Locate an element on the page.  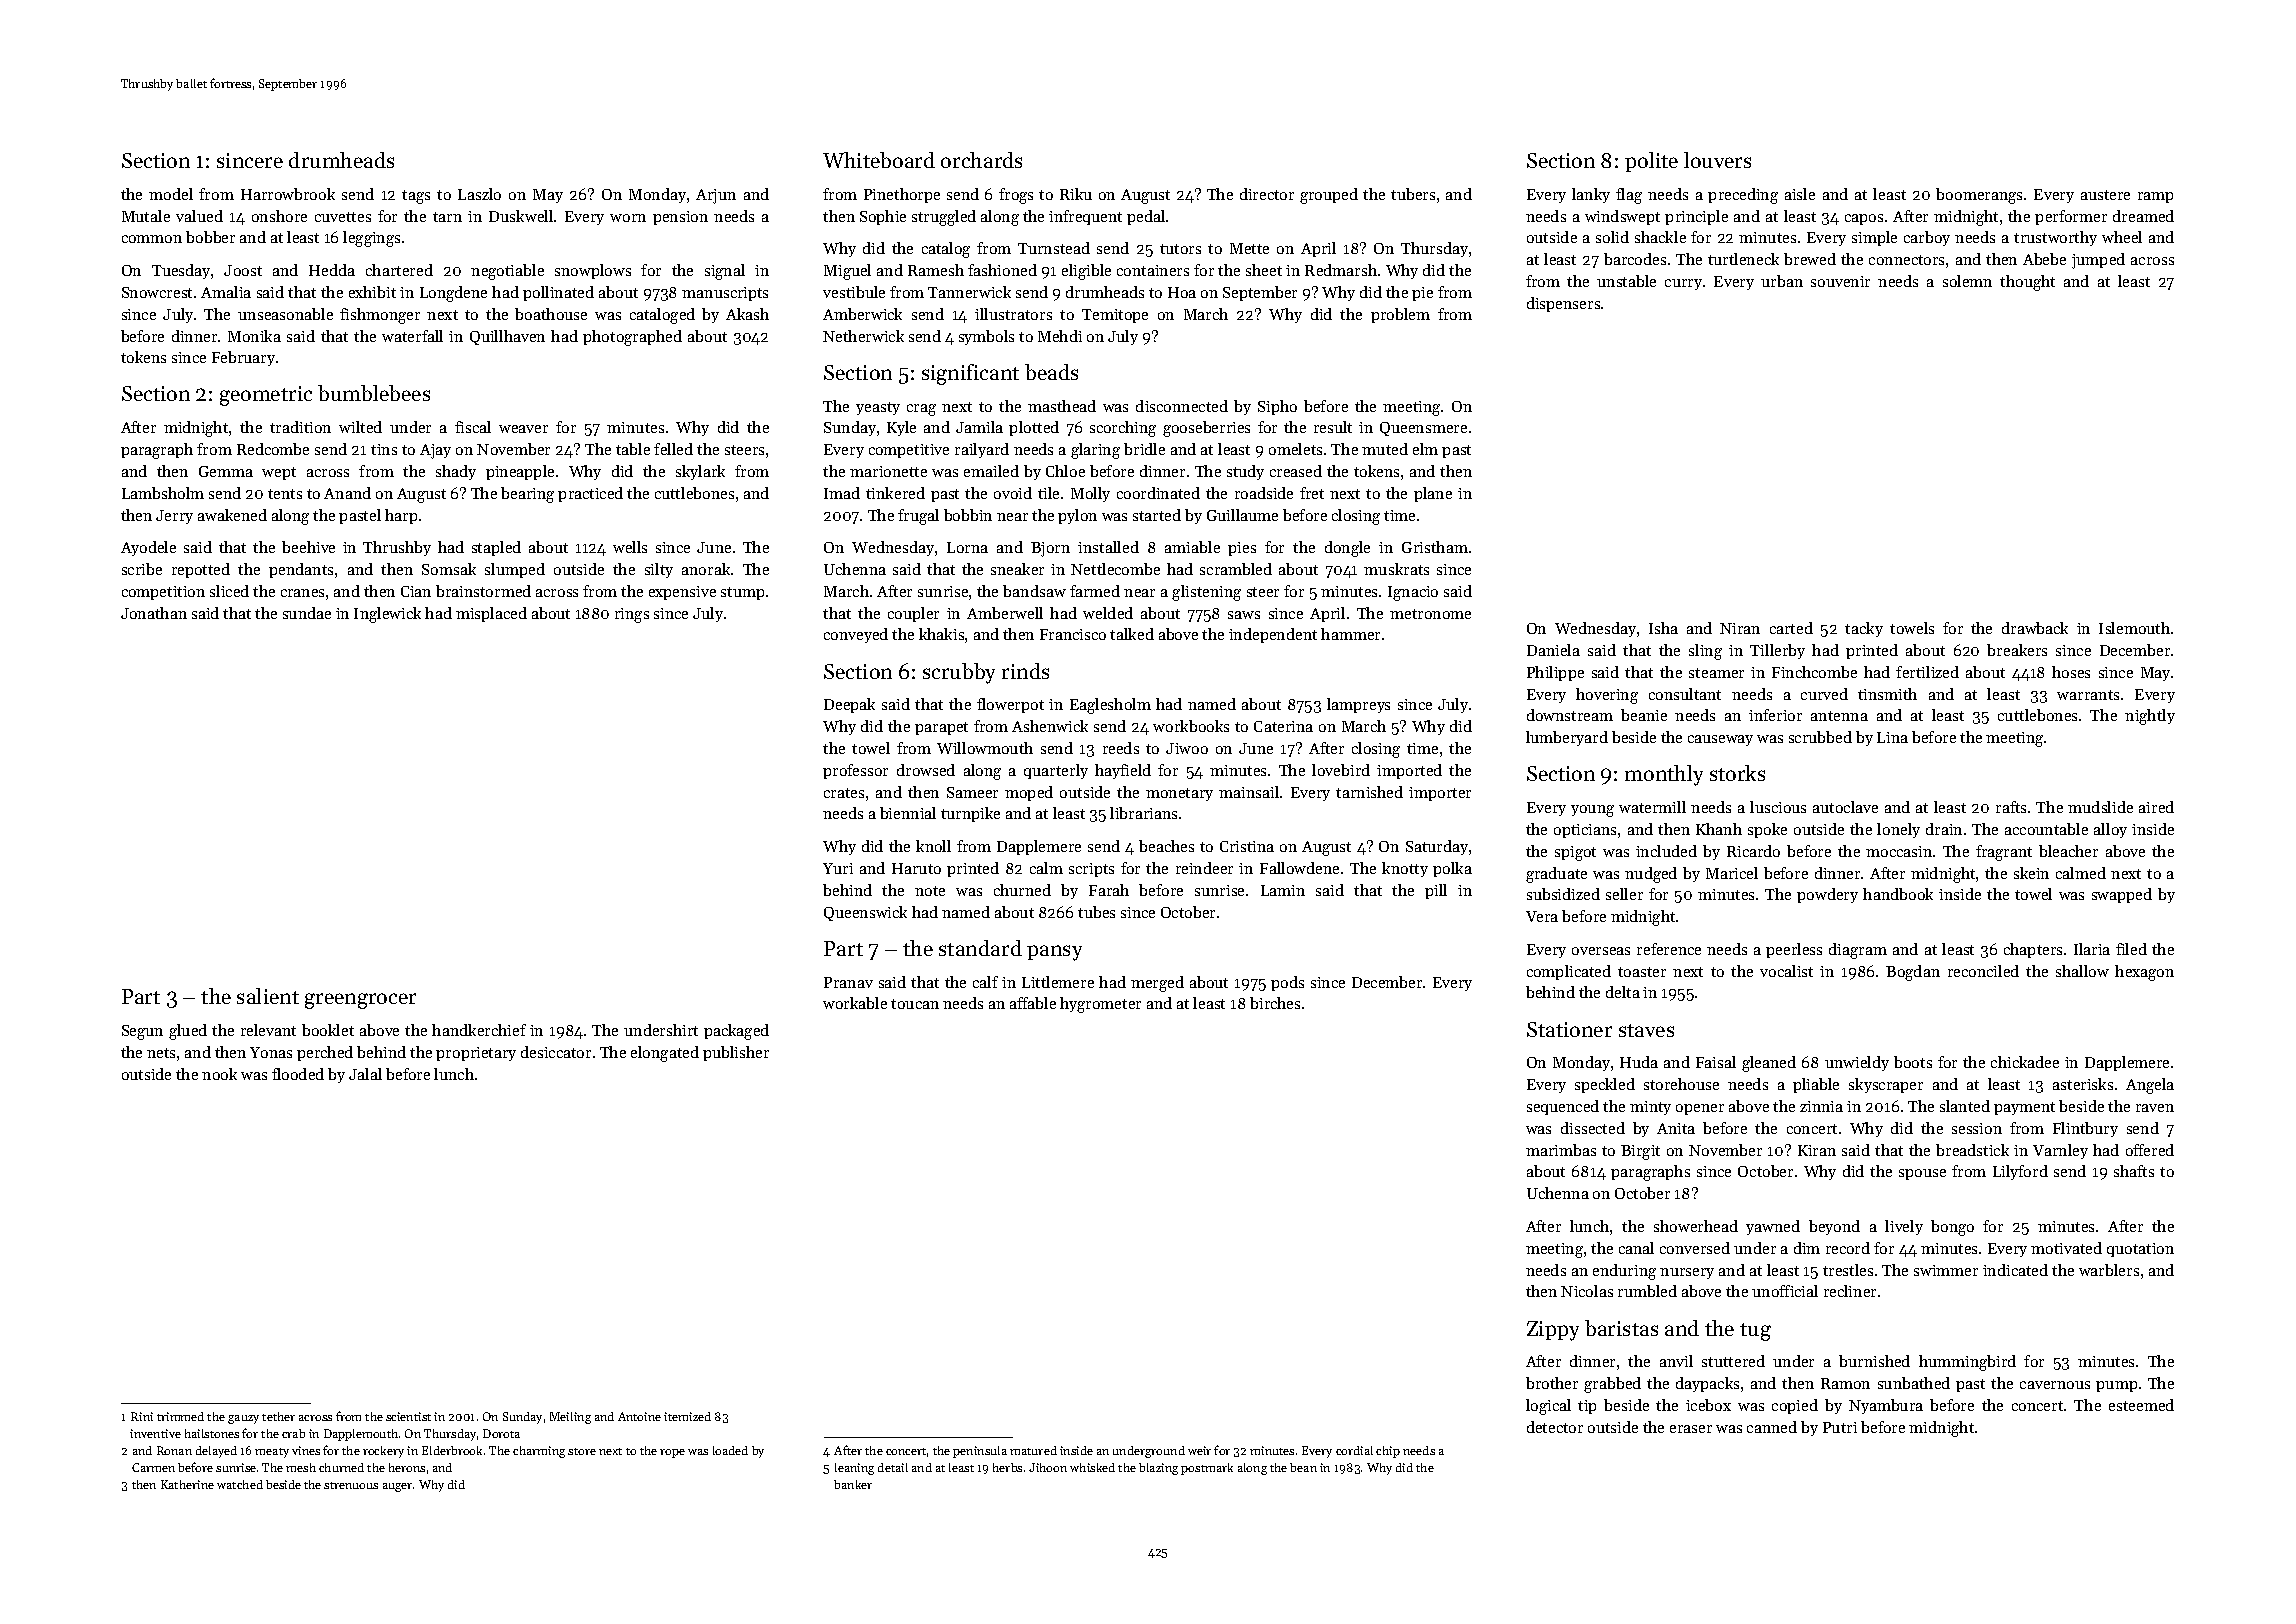
rings is located at coordinates (632, 615).
